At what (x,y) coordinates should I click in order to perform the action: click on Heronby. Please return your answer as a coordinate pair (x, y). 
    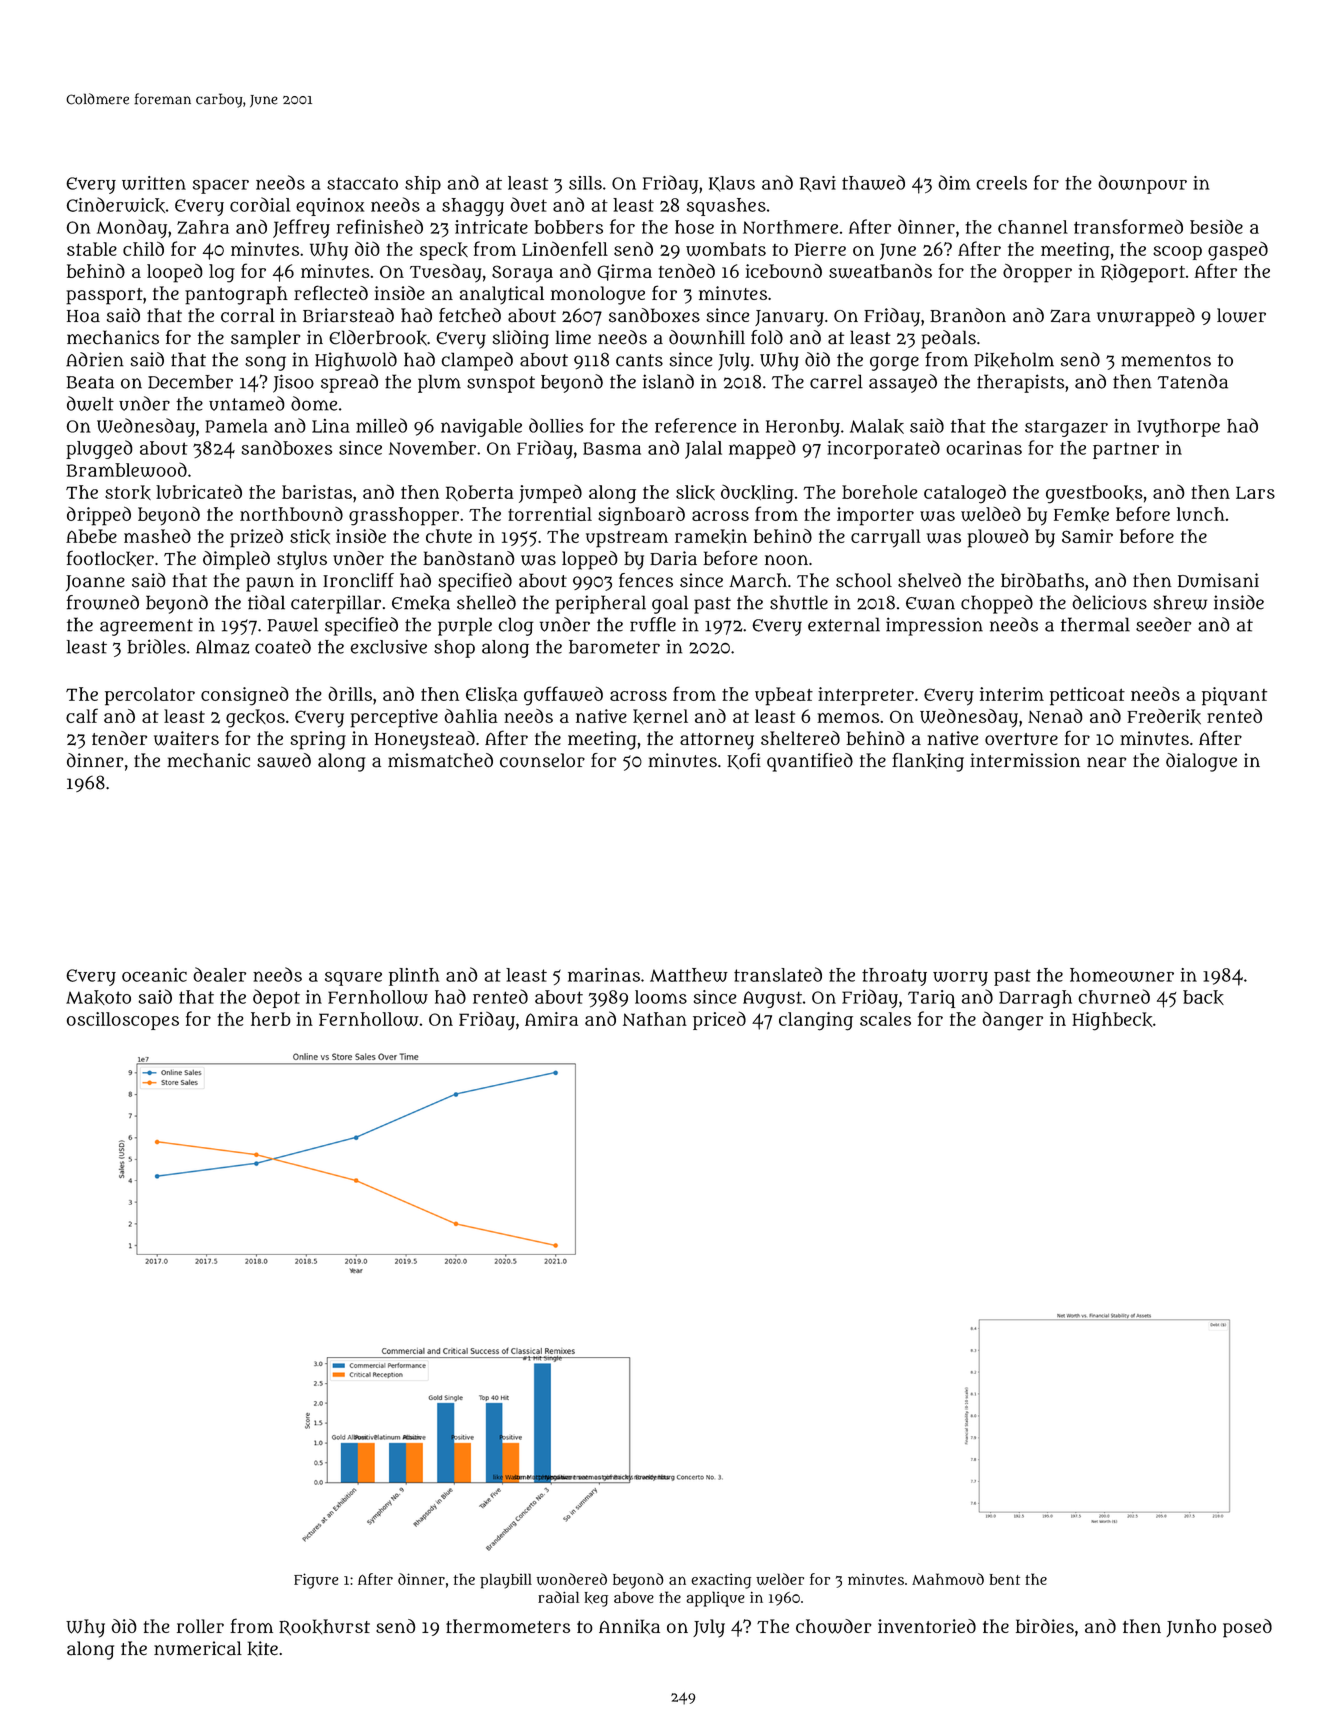
    Looking at the image, I should click on (803, 428).
